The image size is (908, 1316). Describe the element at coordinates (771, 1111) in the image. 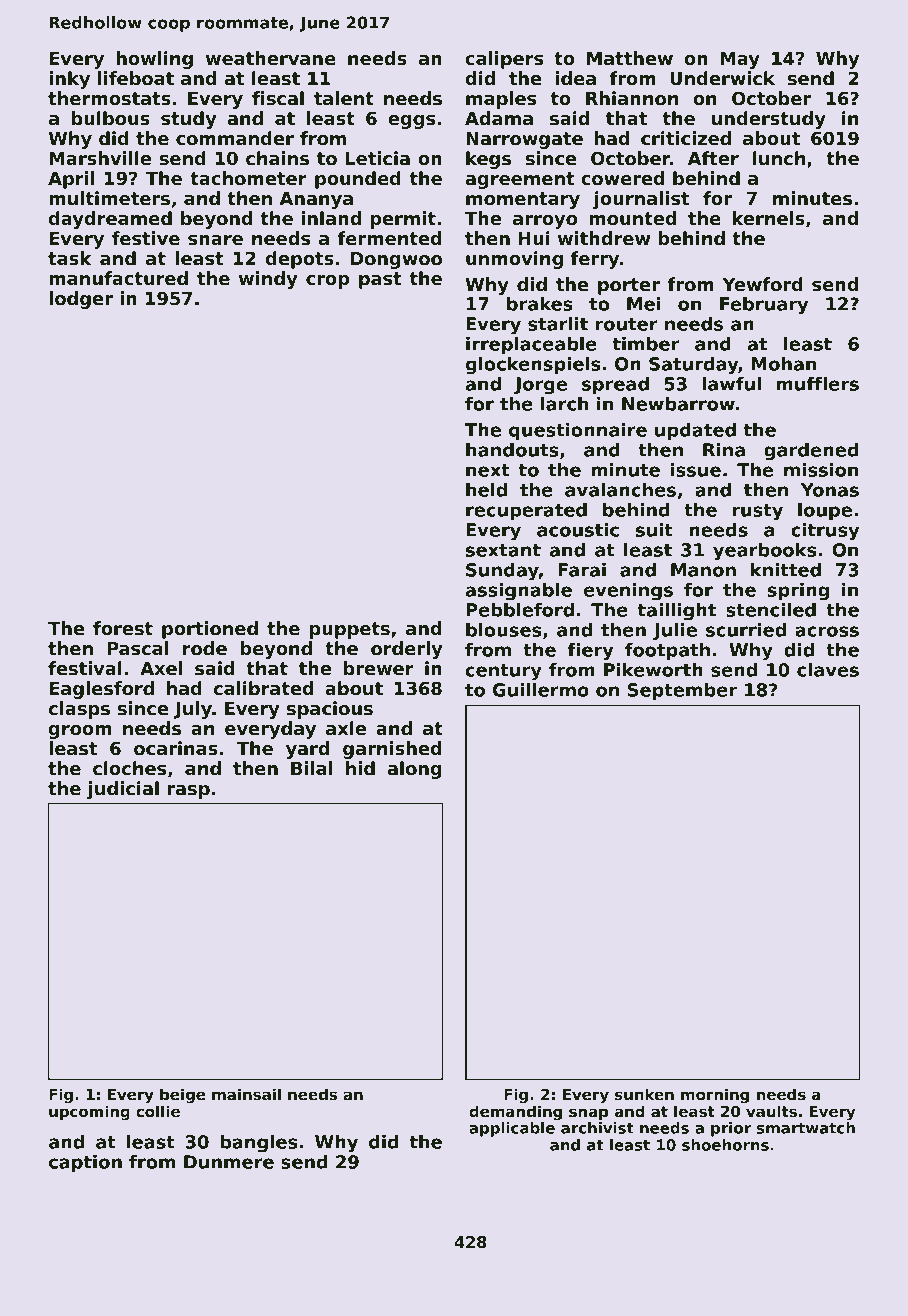

I see `vaults` at that location.
